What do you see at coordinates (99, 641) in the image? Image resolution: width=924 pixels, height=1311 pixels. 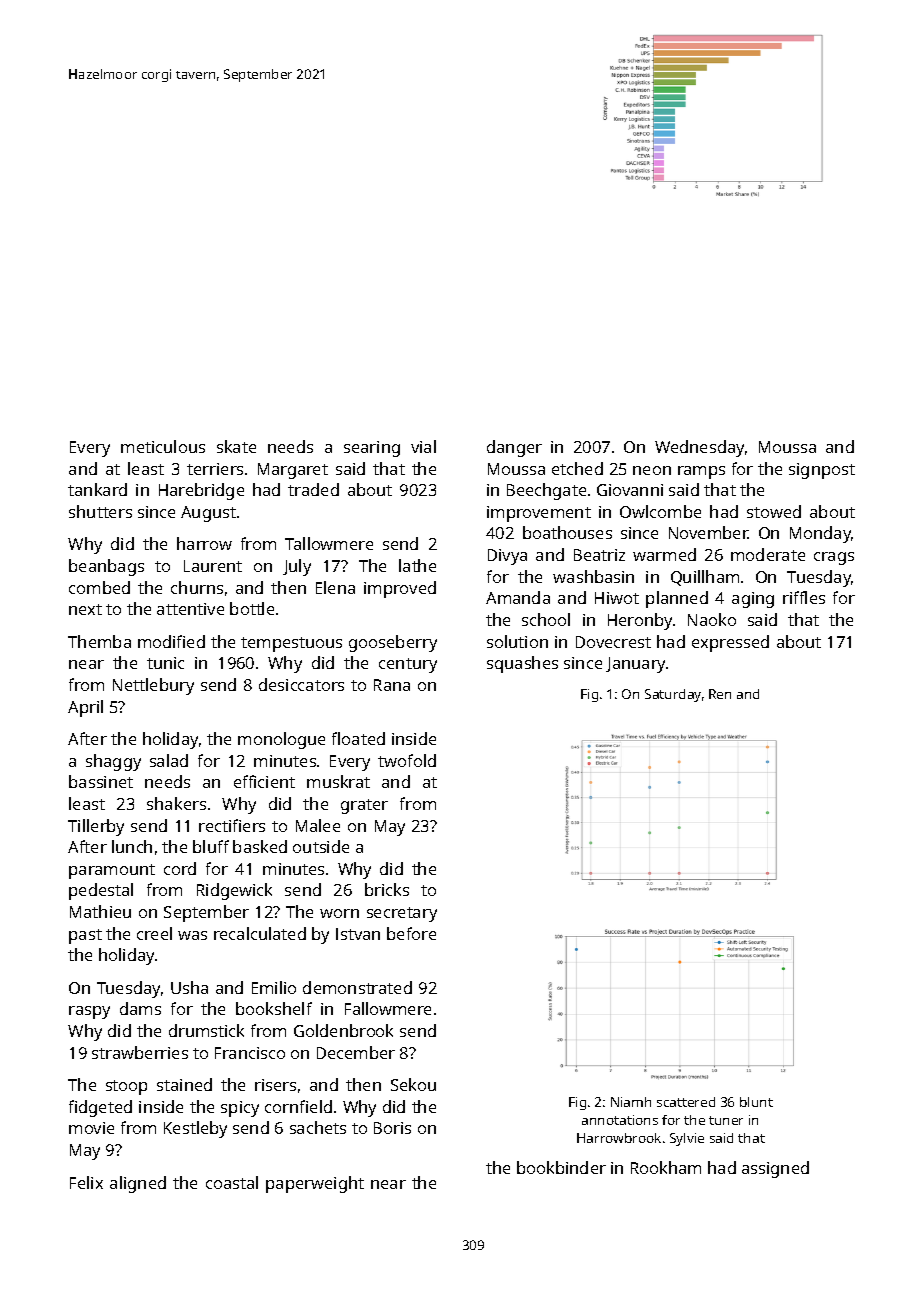 I see `Themba` at bounding box center [99, 641].
